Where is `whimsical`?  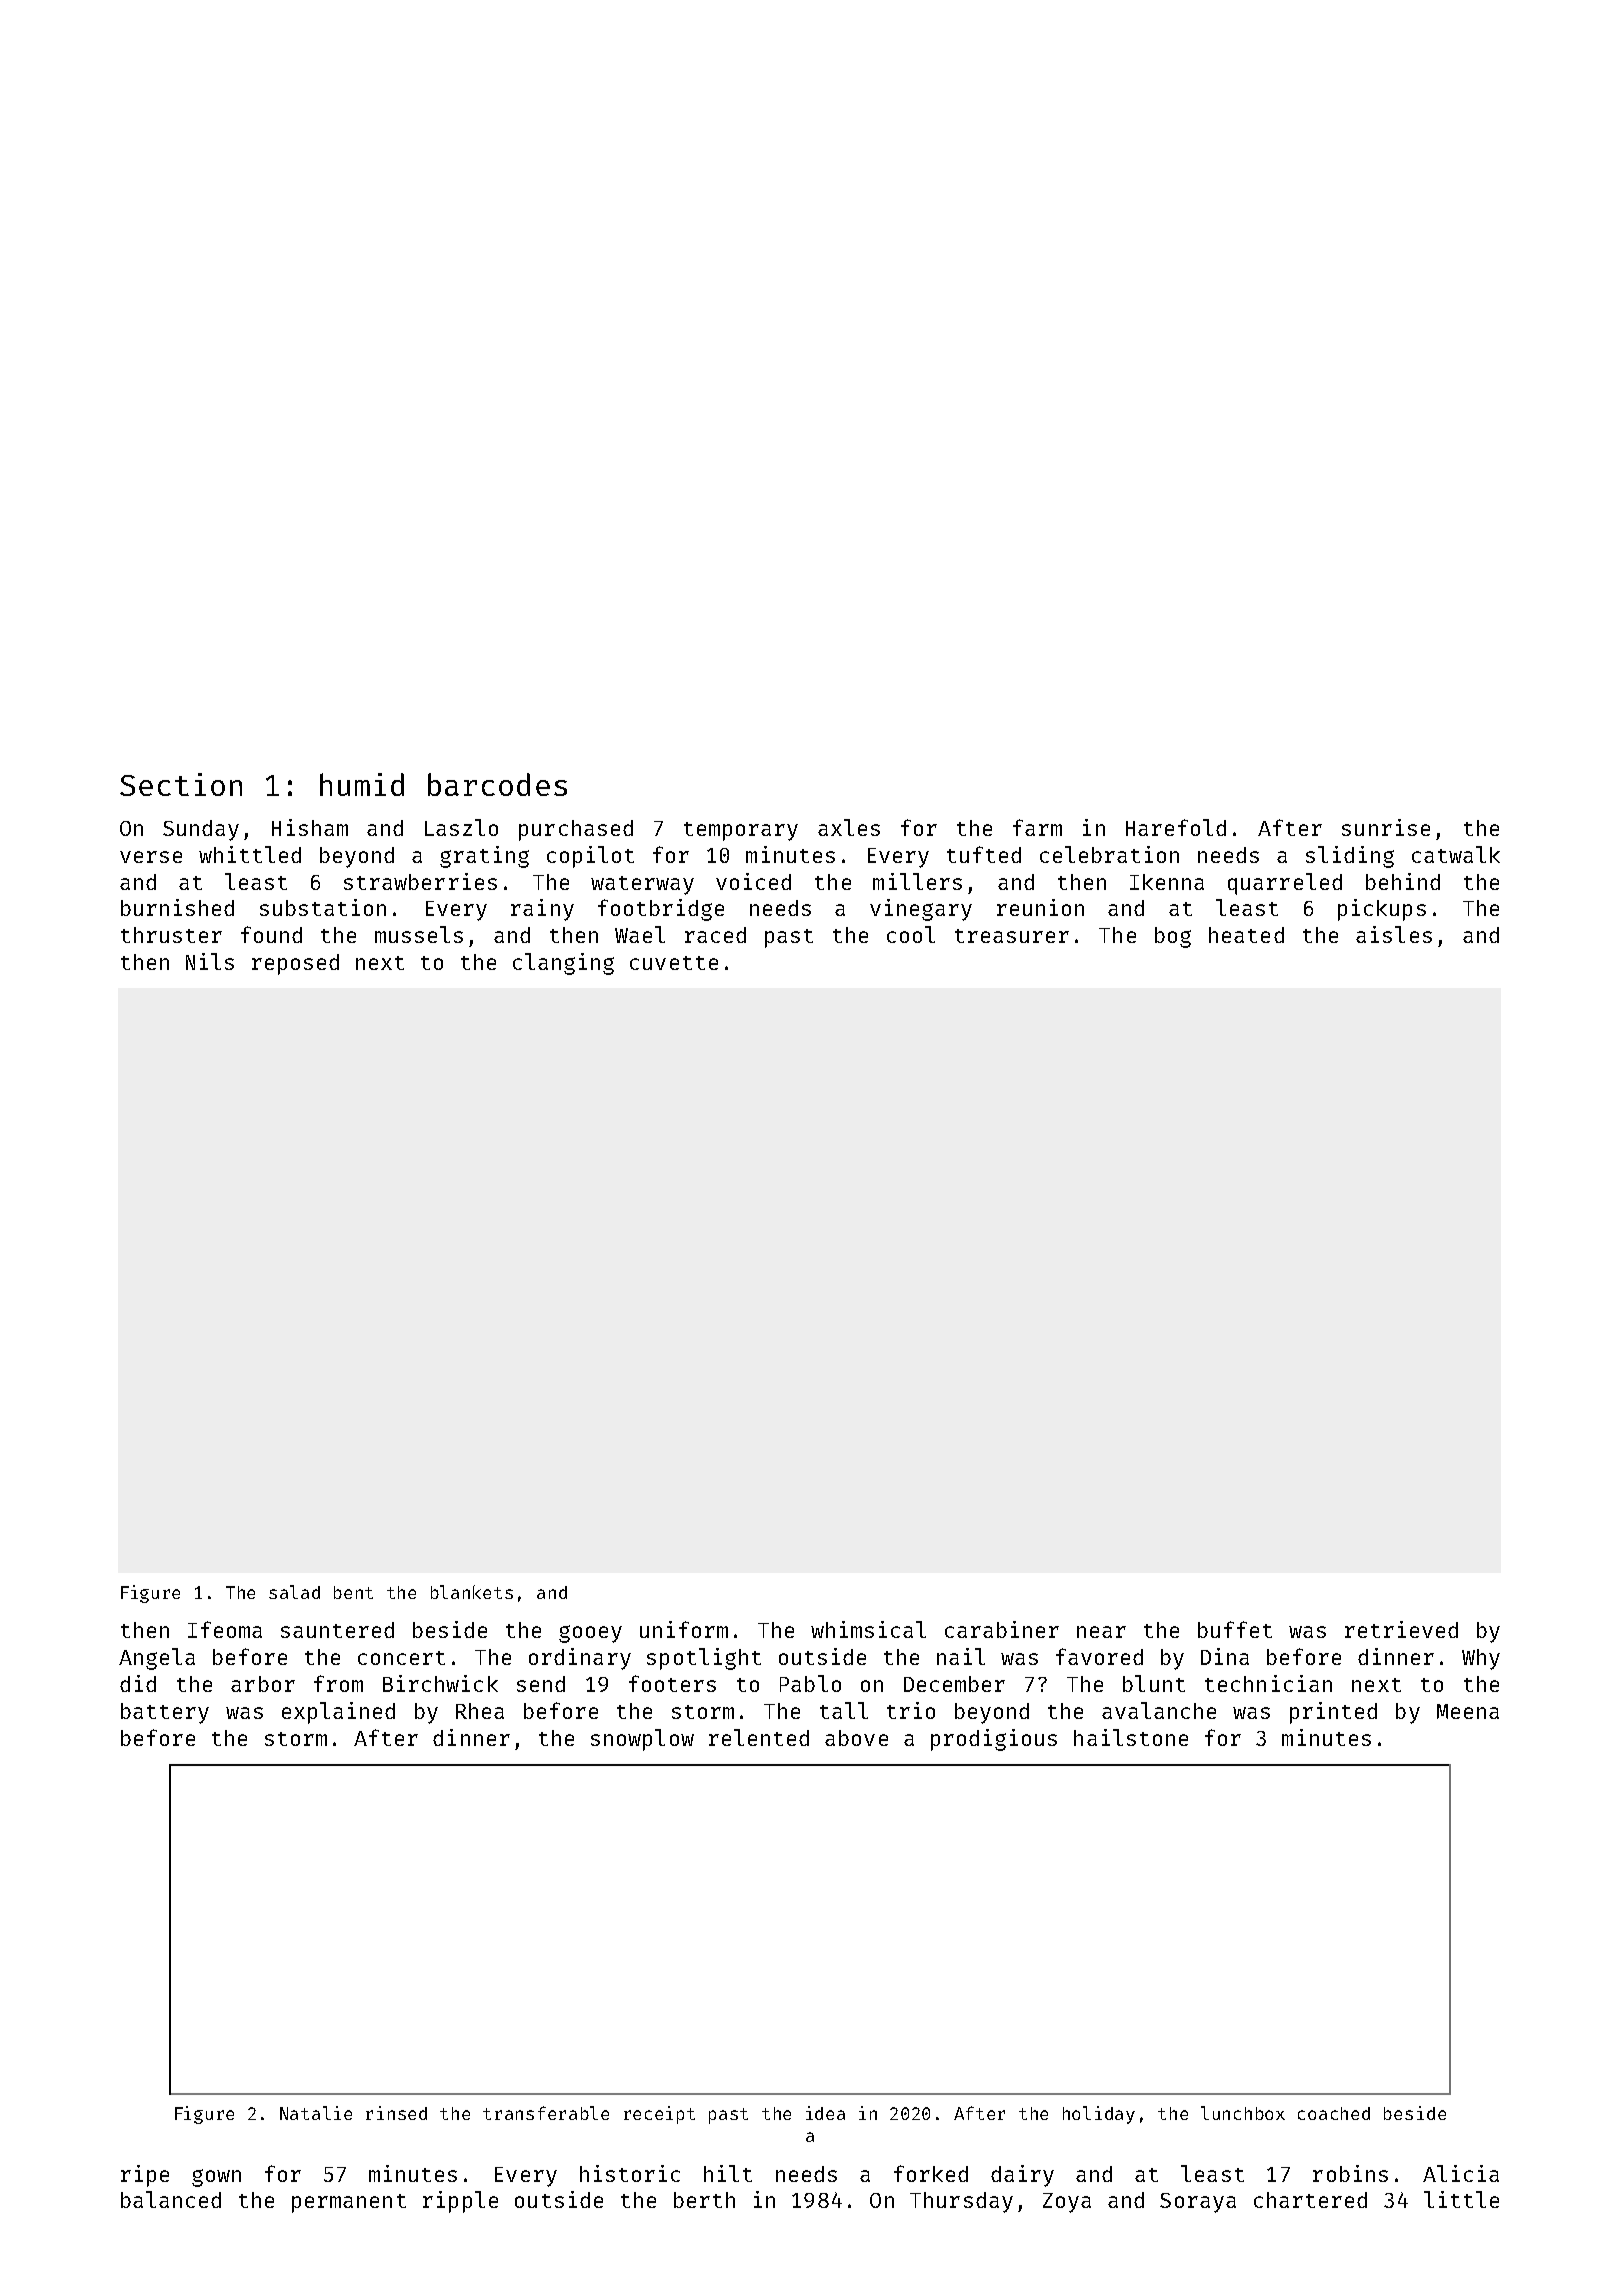 whimsical is located at coordinates (868, 1629).
